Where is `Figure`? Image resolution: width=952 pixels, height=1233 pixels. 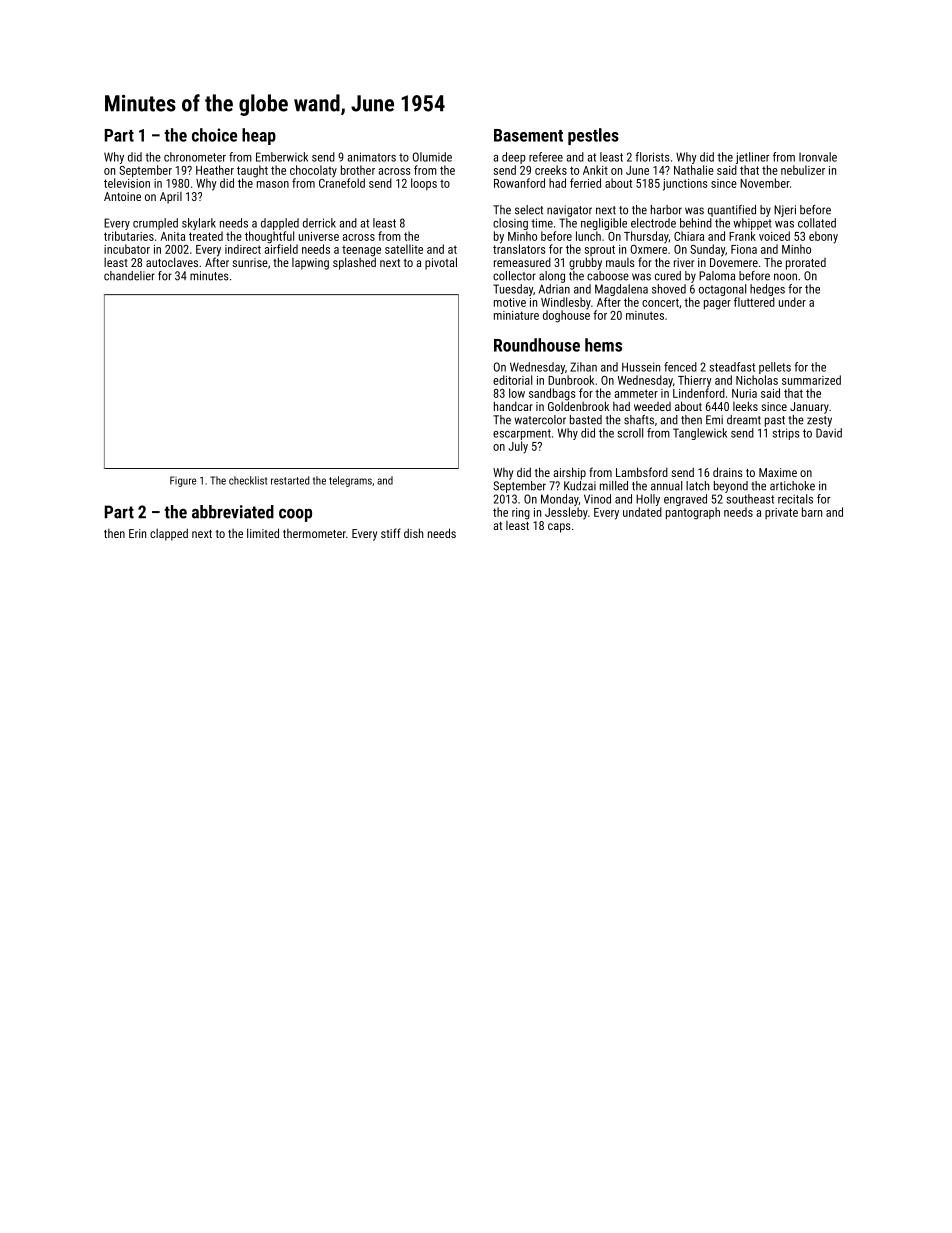 Figure is located at coordinates (183, 481).
